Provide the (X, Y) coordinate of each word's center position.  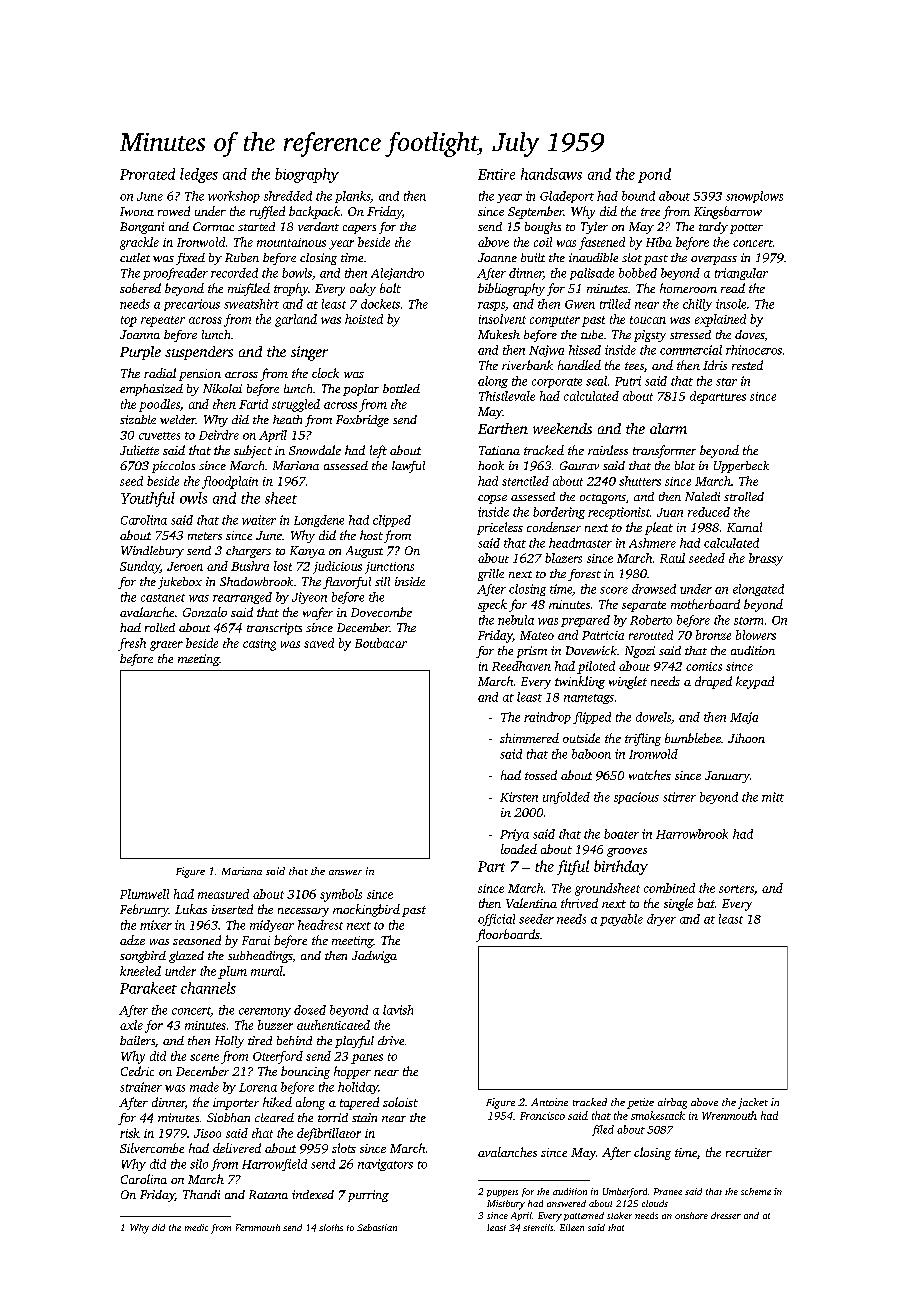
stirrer (679, 797)
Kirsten (519, 797)
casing (259, 645)
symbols (341, 895)
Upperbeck (741, 467)
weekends (562, 428)
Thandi (201, 1194)
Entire (496, 174)
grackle (139, 243)
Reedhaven (521, 666)
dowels (653, 717)
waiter (259, 520)
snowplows (754, 197)
